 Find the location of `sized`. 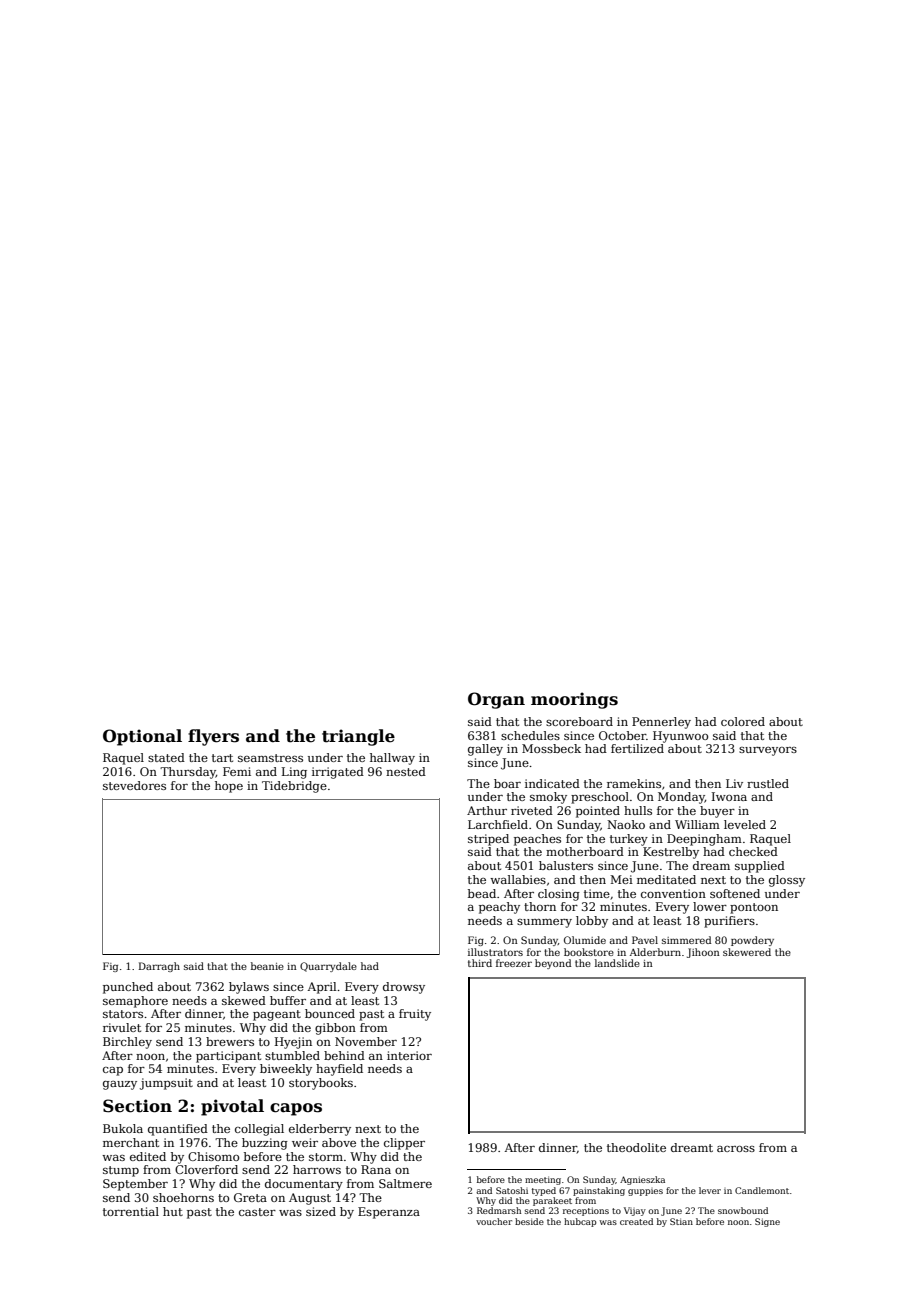

sized is located at coordinates (321, 1211).
